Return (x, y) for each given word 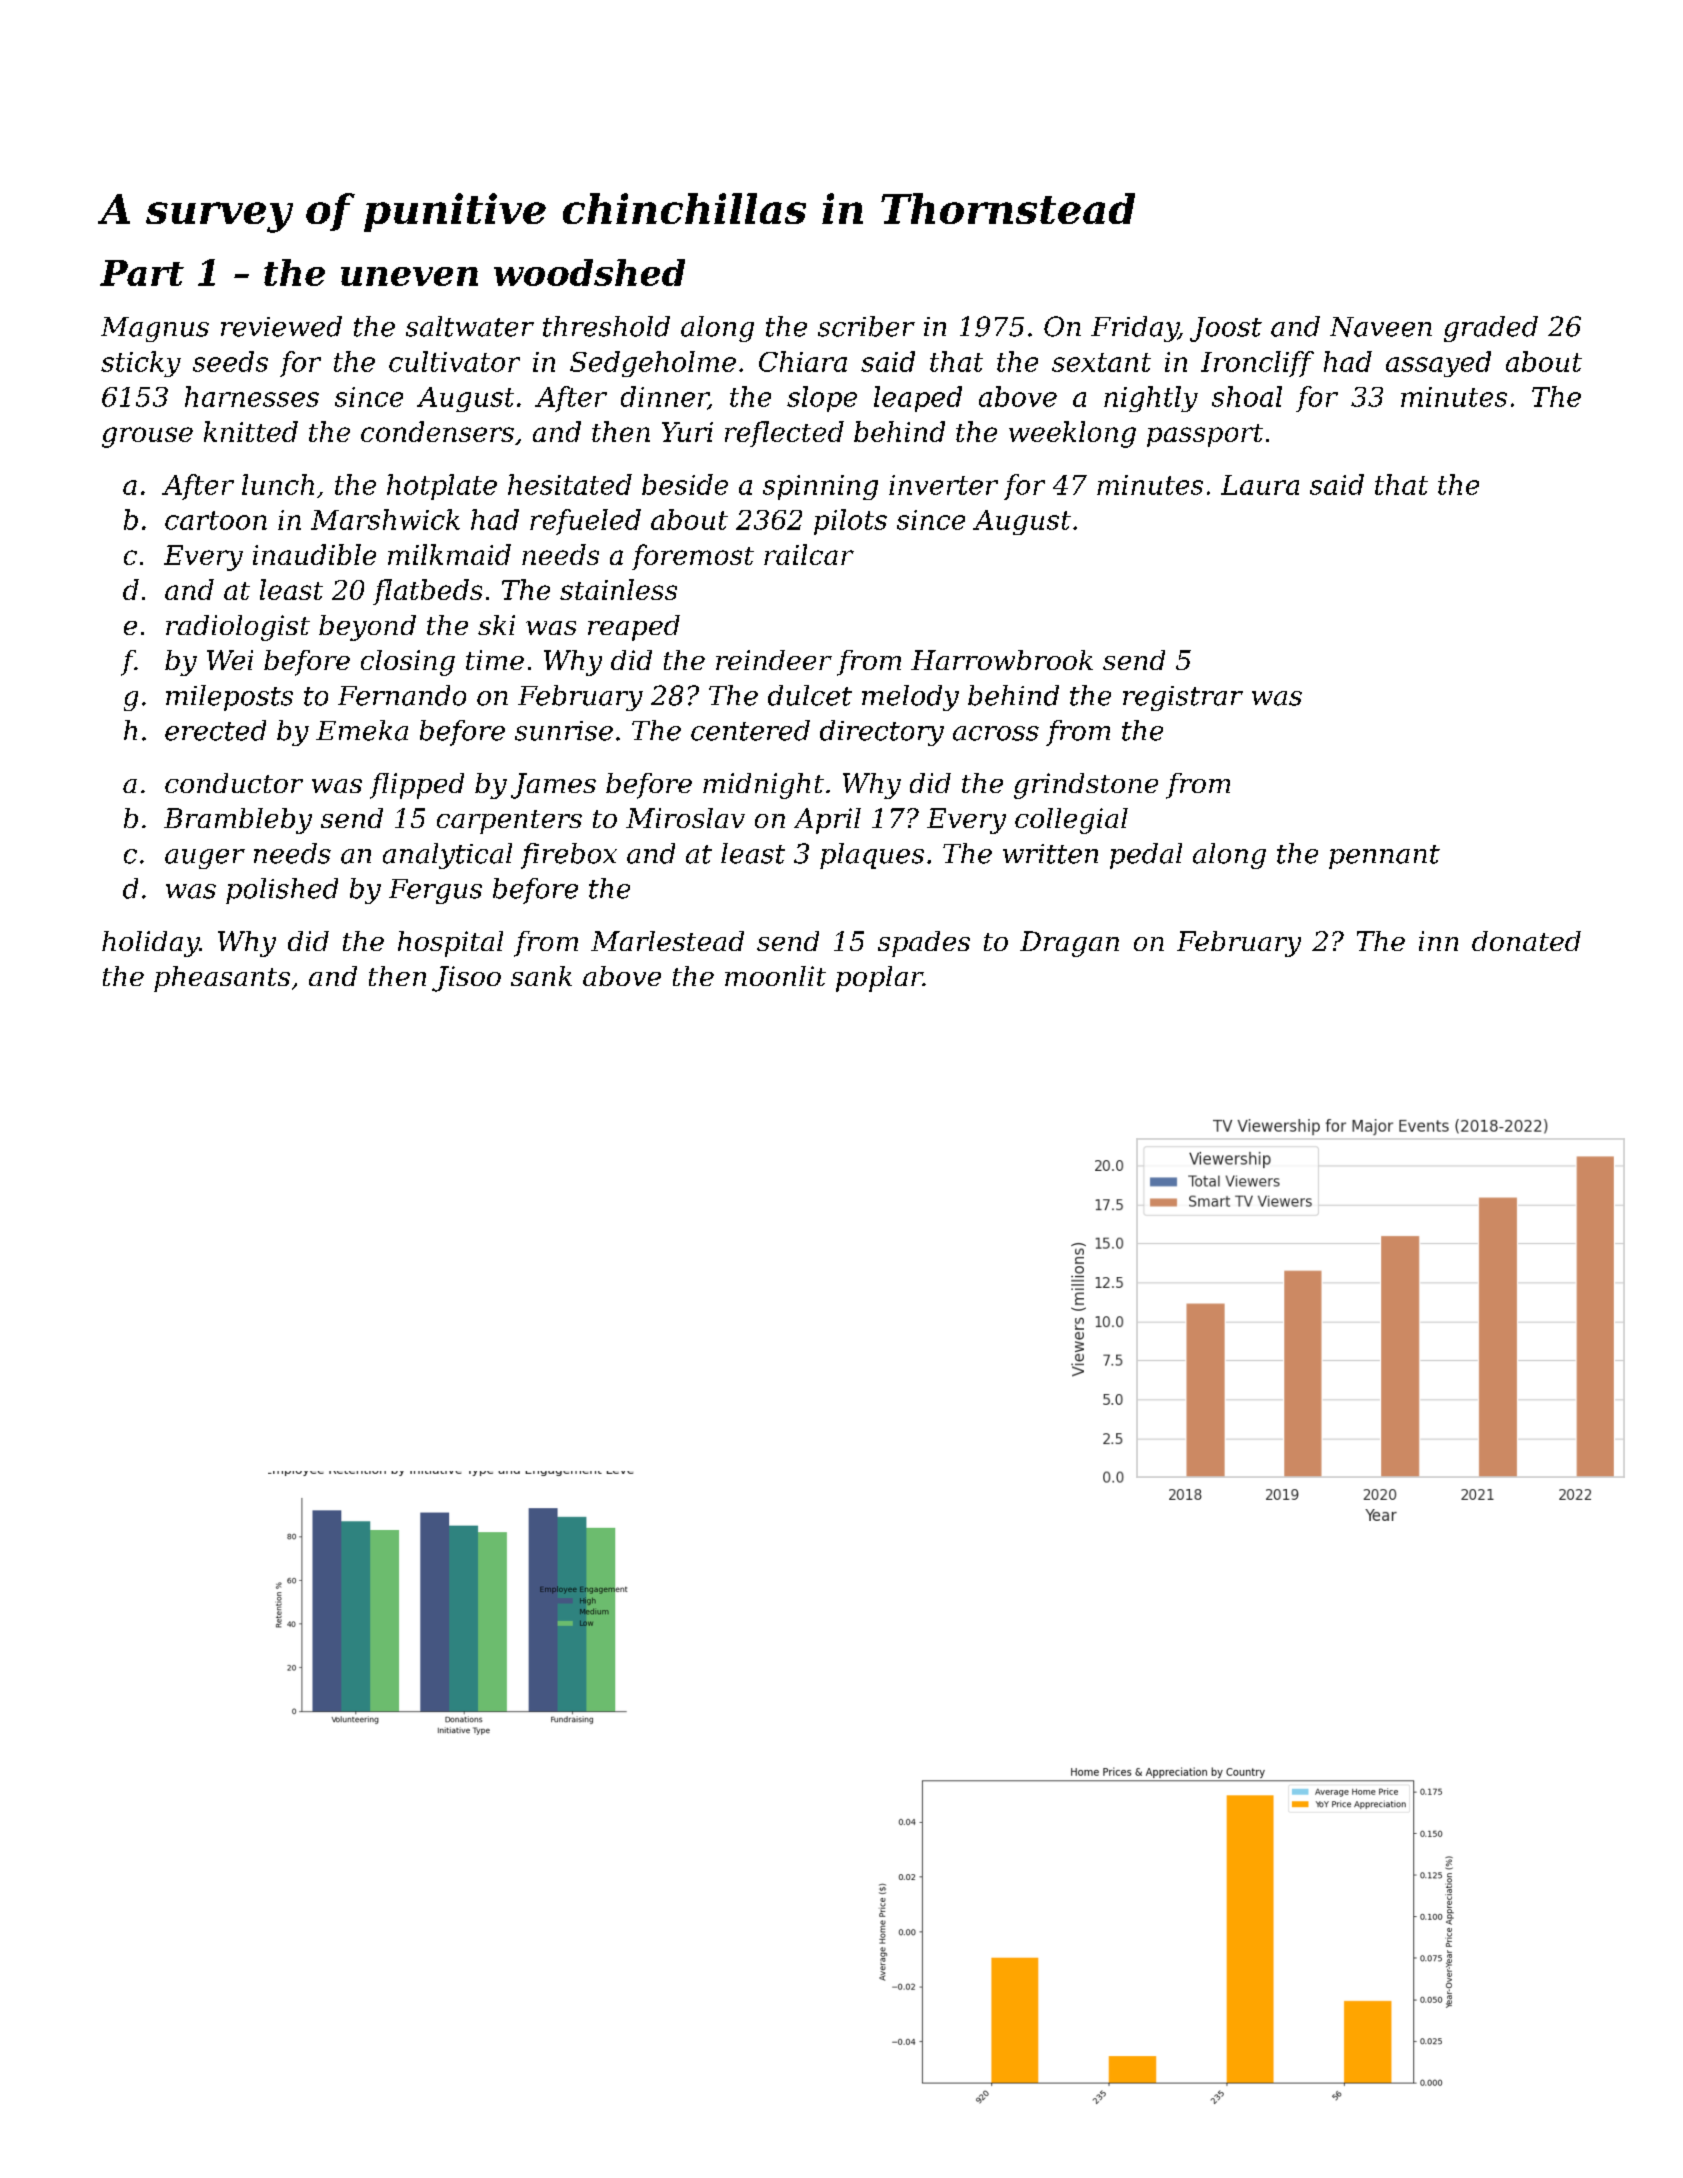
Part (142, 273)
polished (282, 891)
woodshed (589, 272)
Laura (1260, 485)
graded (1491, 329)
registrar (1183, 698)
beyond (367, 628)
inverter (943, 485)
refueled (585, 522)
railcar (809, 554)
